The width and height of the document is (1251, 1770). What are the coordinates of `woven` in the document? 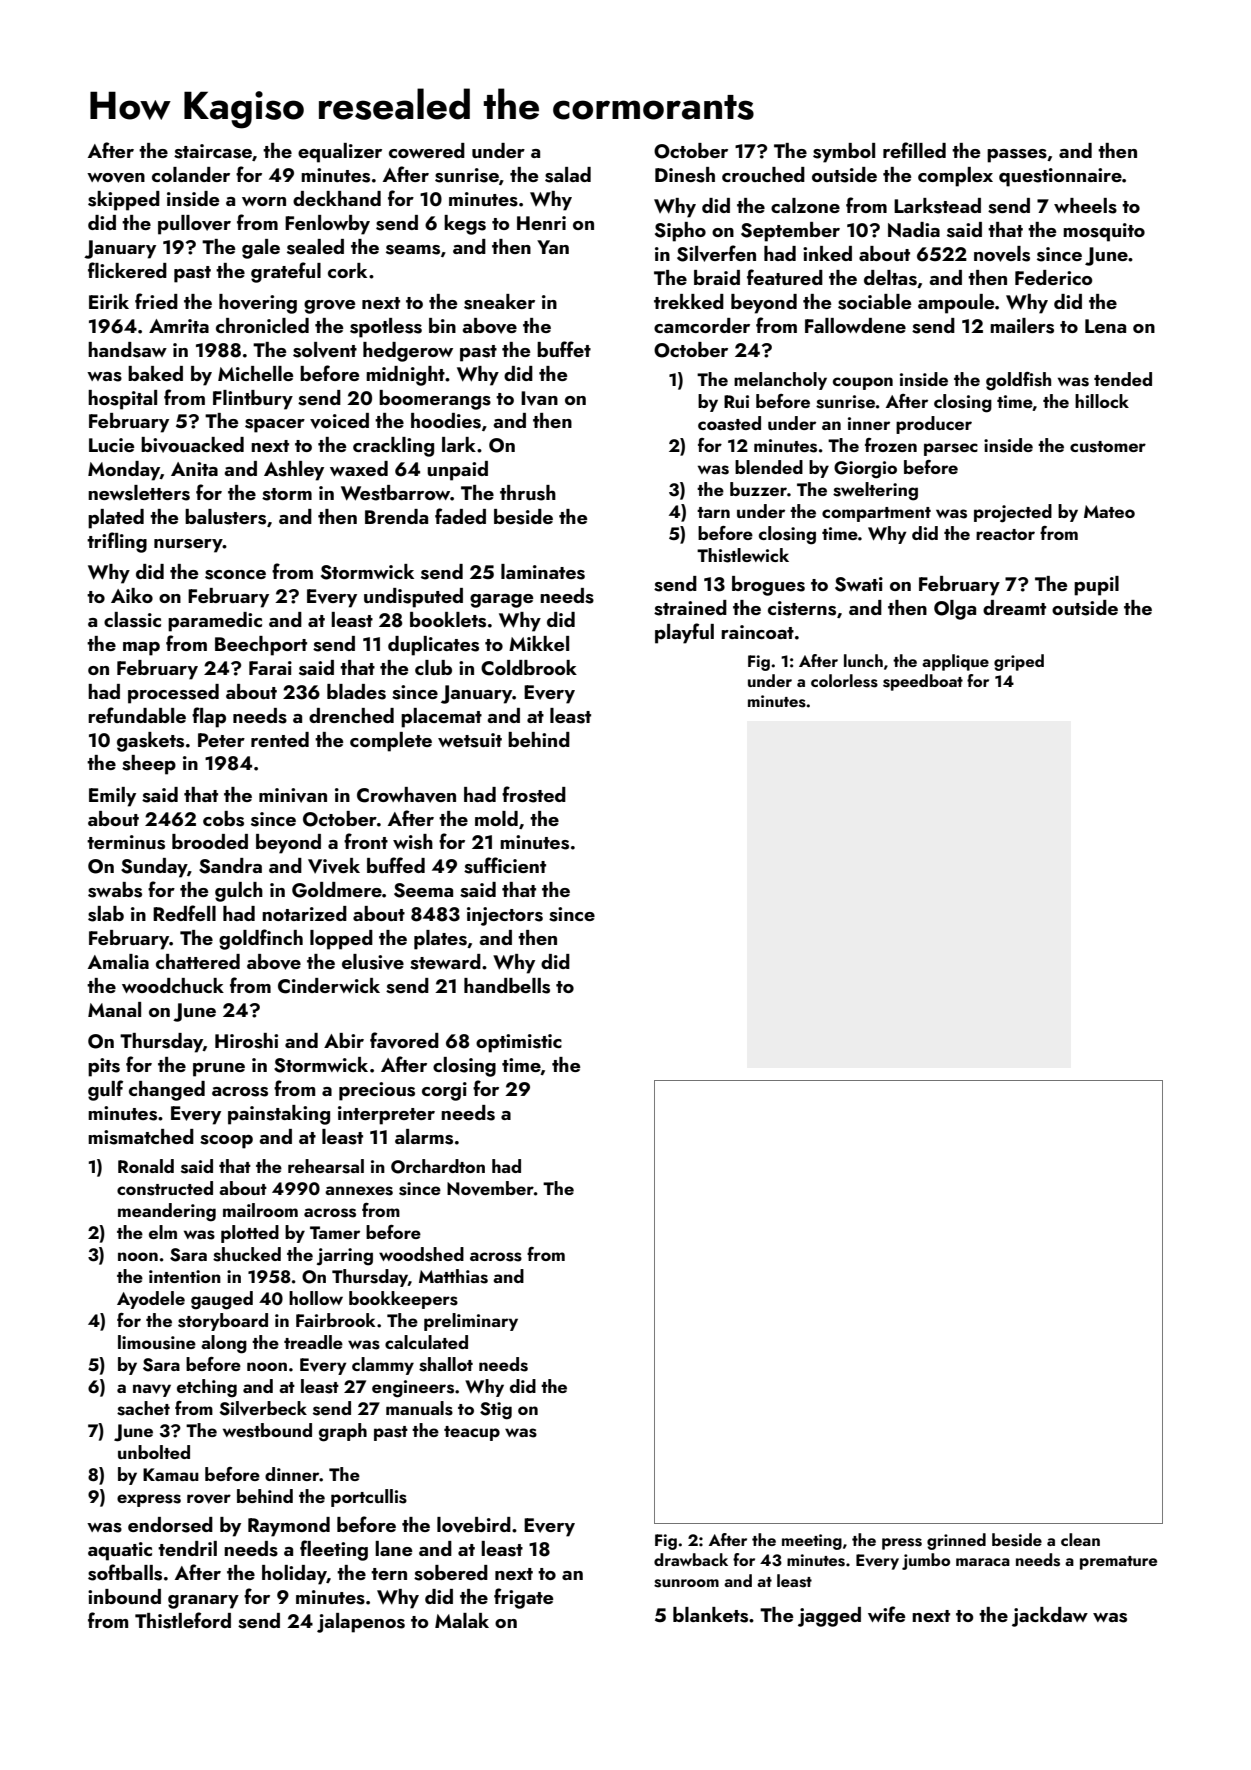 It's located at (116, 178).
